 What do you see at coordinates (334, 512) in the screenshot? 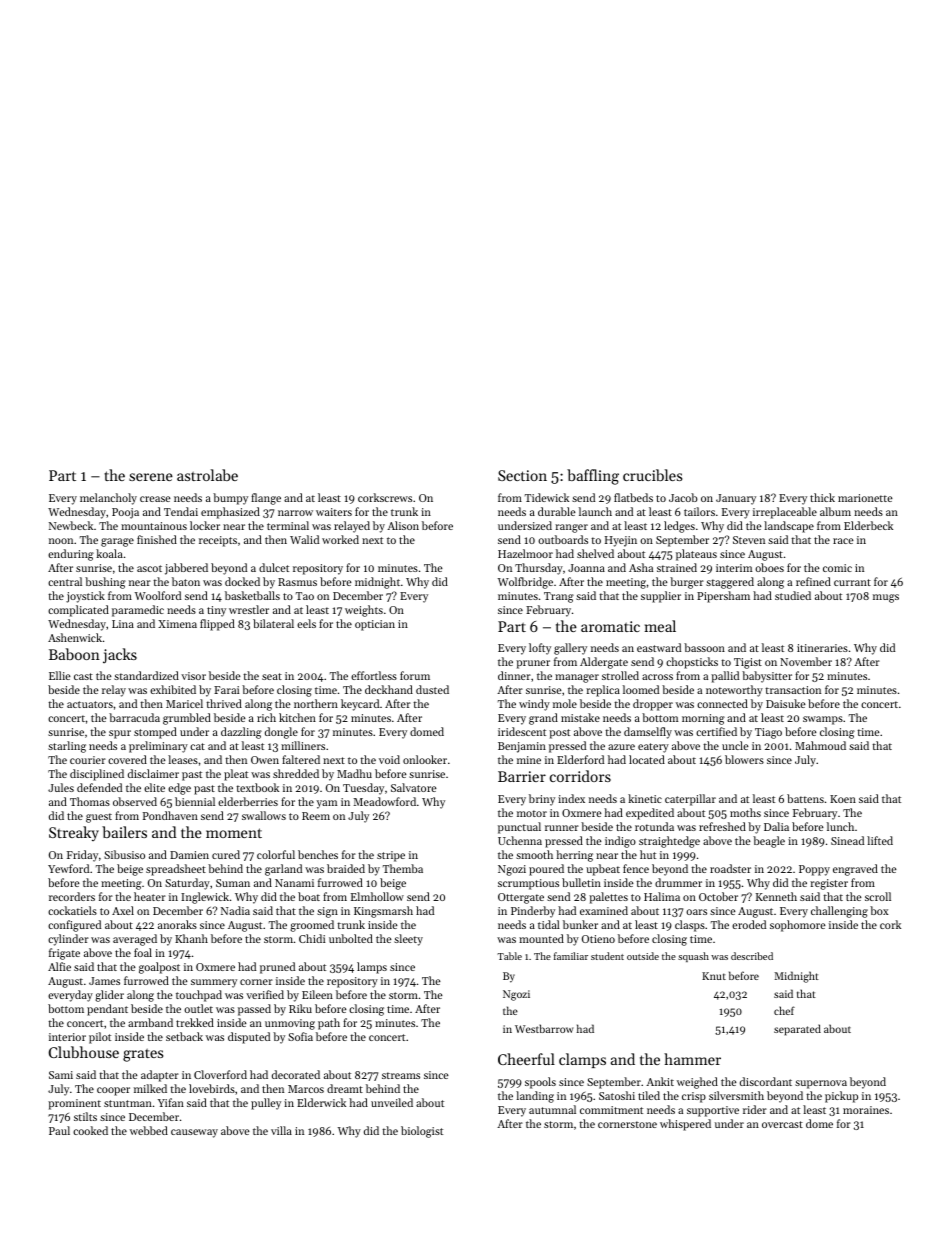
I see `waiters` at bounding box center [334, 512].
